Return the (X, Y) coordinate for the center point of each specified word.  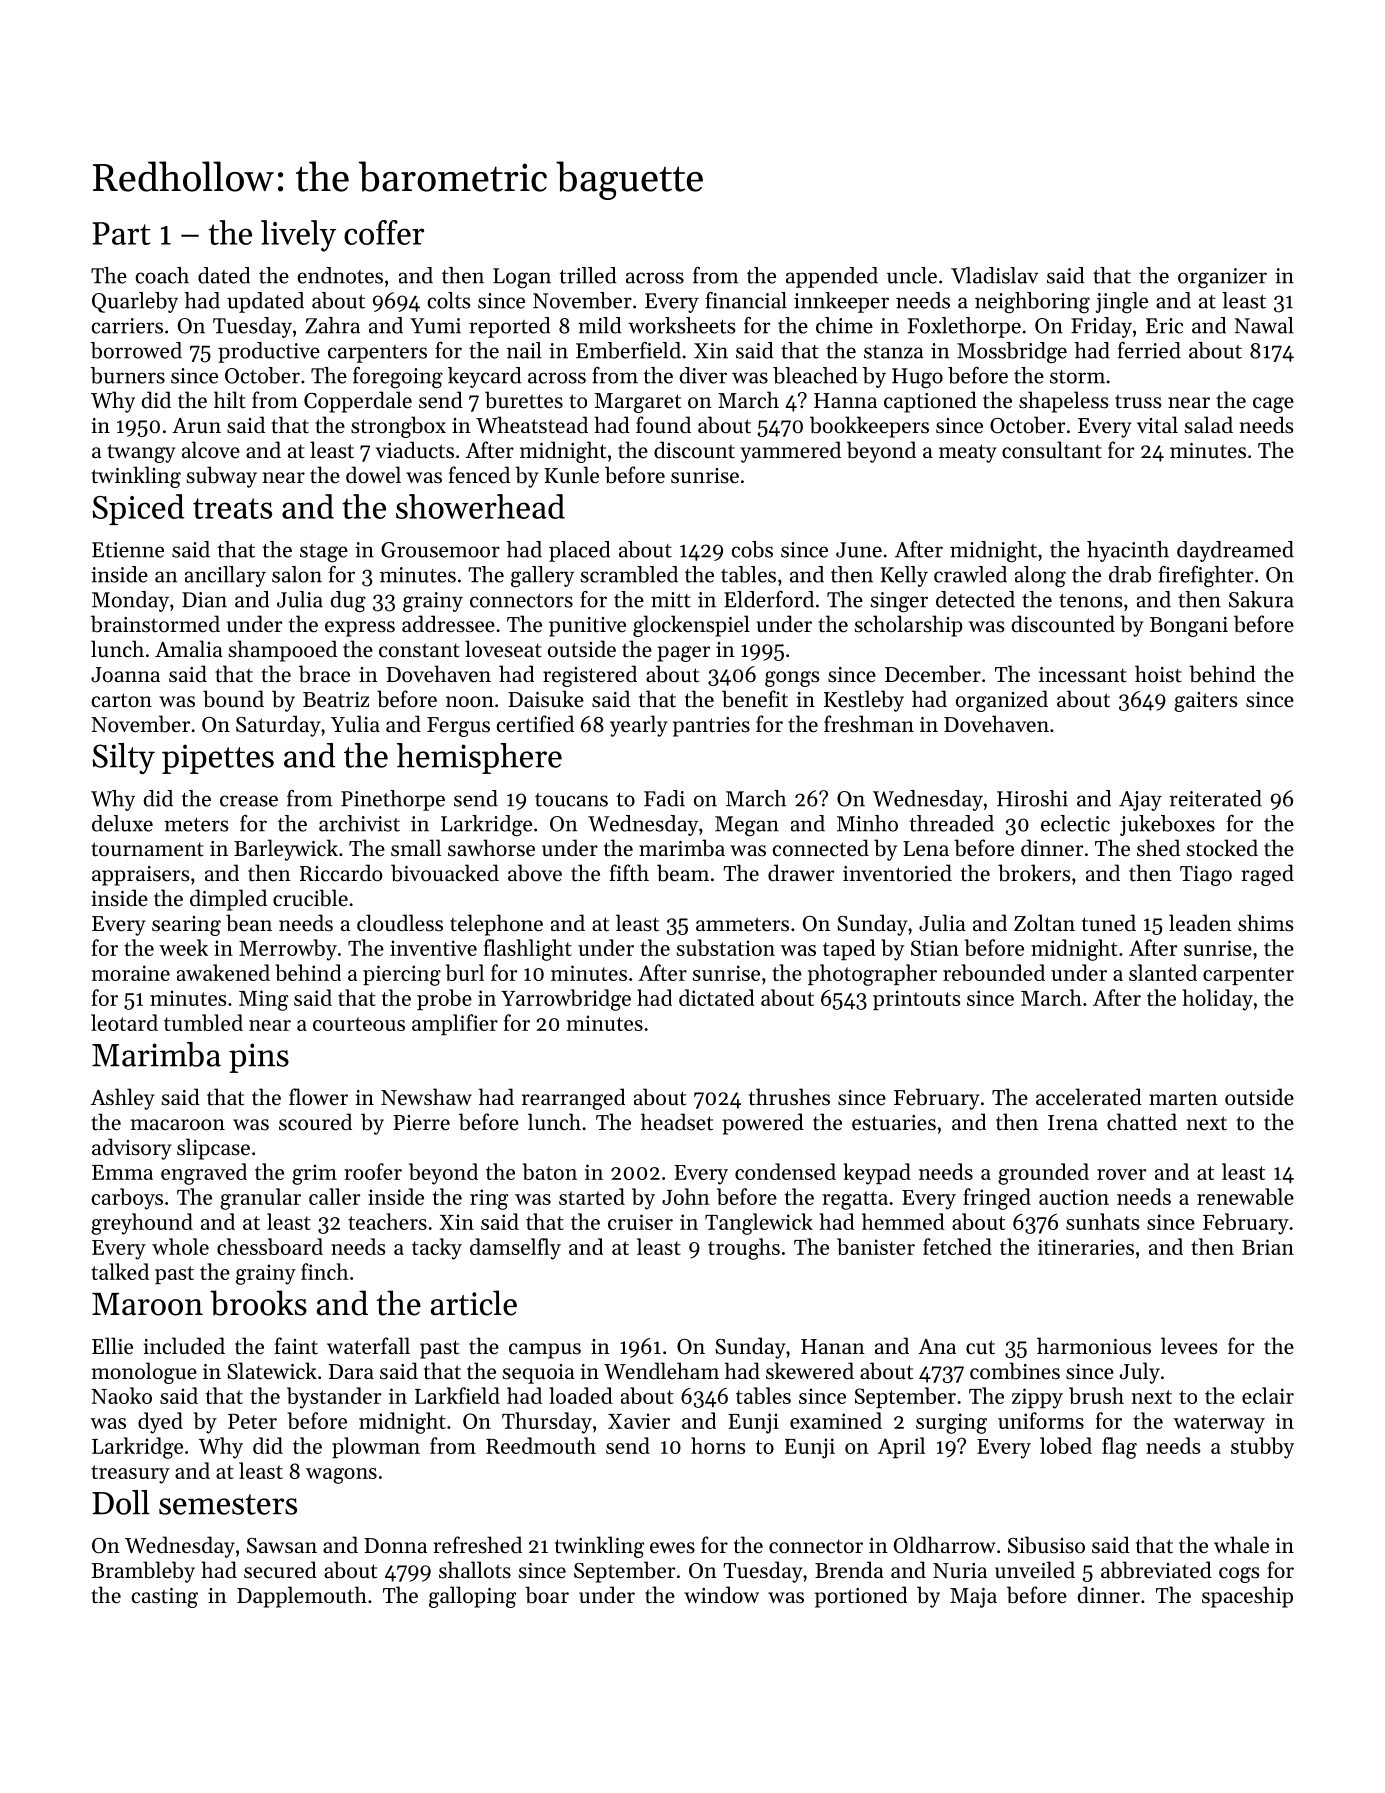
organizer (1222, 278)
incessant (1083, 675)
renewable (1245, 1196)
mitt (671, 600)
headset (677, 1122)
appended (832, 277)
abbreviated (1156, 1570)
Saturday (278, 726)
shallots (475, 1570)
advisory (131, 1149)
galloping (472, 1597)
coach (162, 275)
